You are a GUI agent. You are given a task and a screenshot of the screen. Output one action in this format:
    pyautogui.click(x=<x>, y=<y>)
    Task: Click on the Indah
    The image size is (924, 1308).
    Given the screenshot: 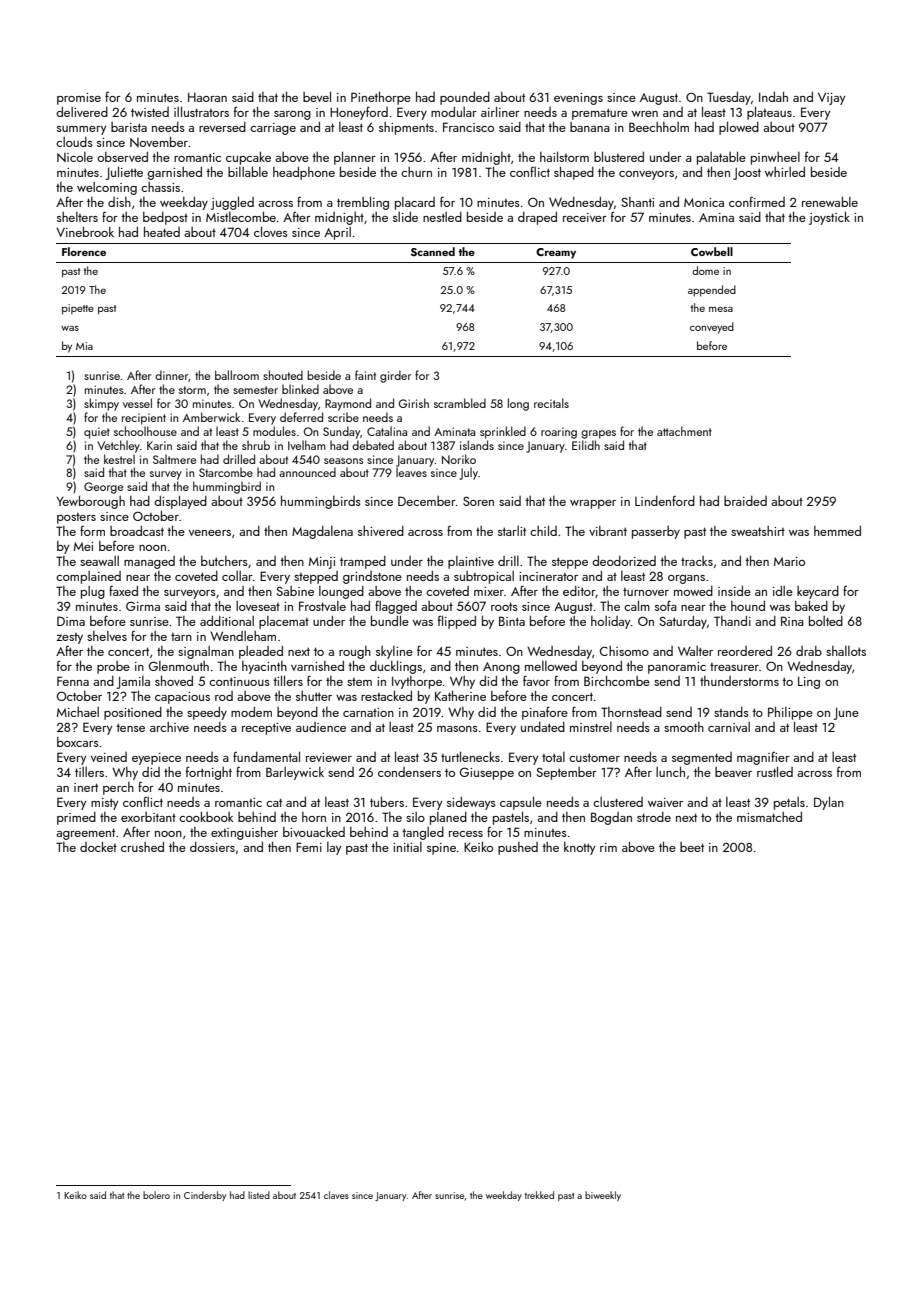 What is the action you would take?
    pyautogui.click(x=773, y=97)
